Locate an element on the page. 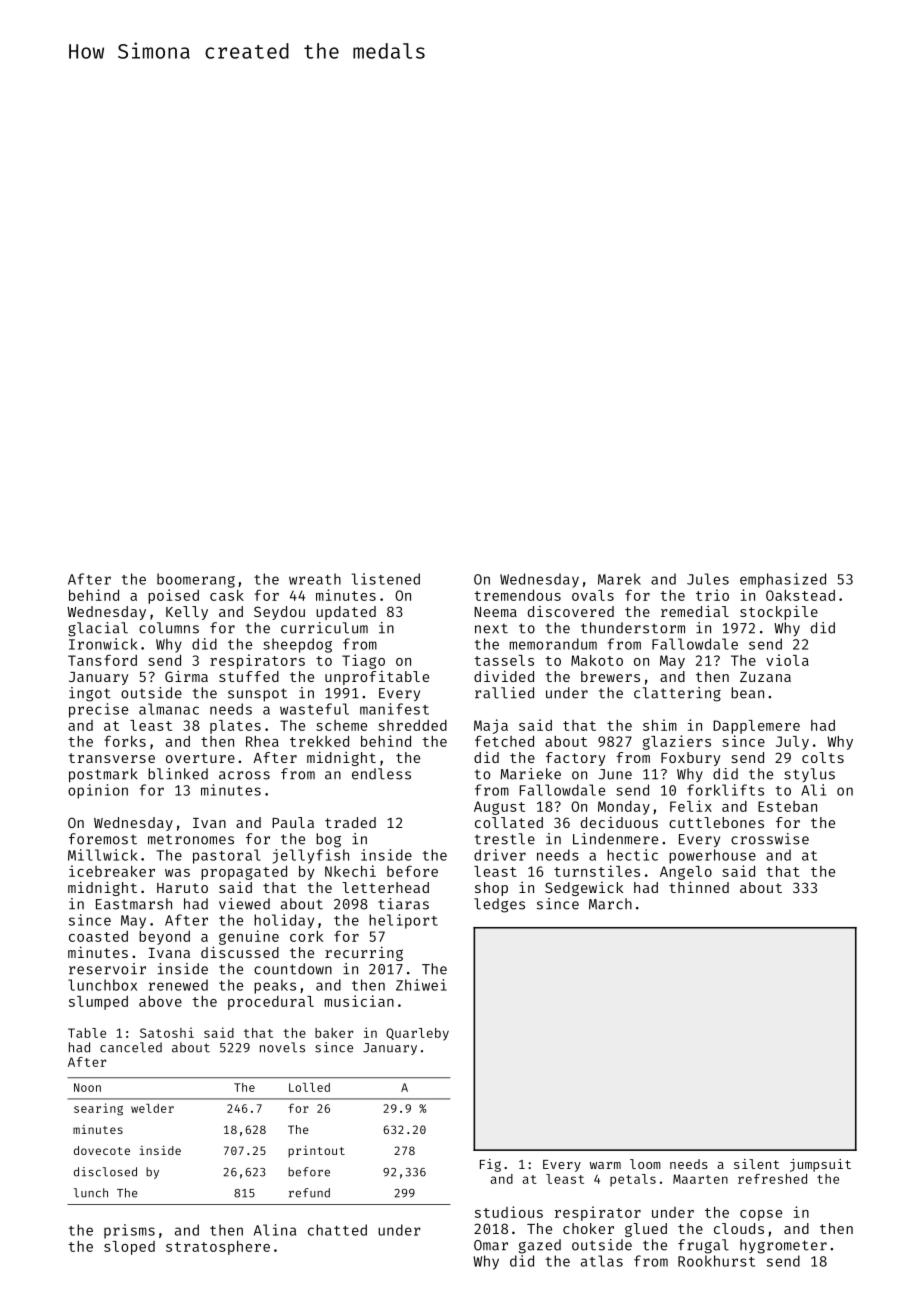 Image resolution: width=924 pixels, height=1308 pixels. Rookhurst is located at coordinates (716, 1261).
